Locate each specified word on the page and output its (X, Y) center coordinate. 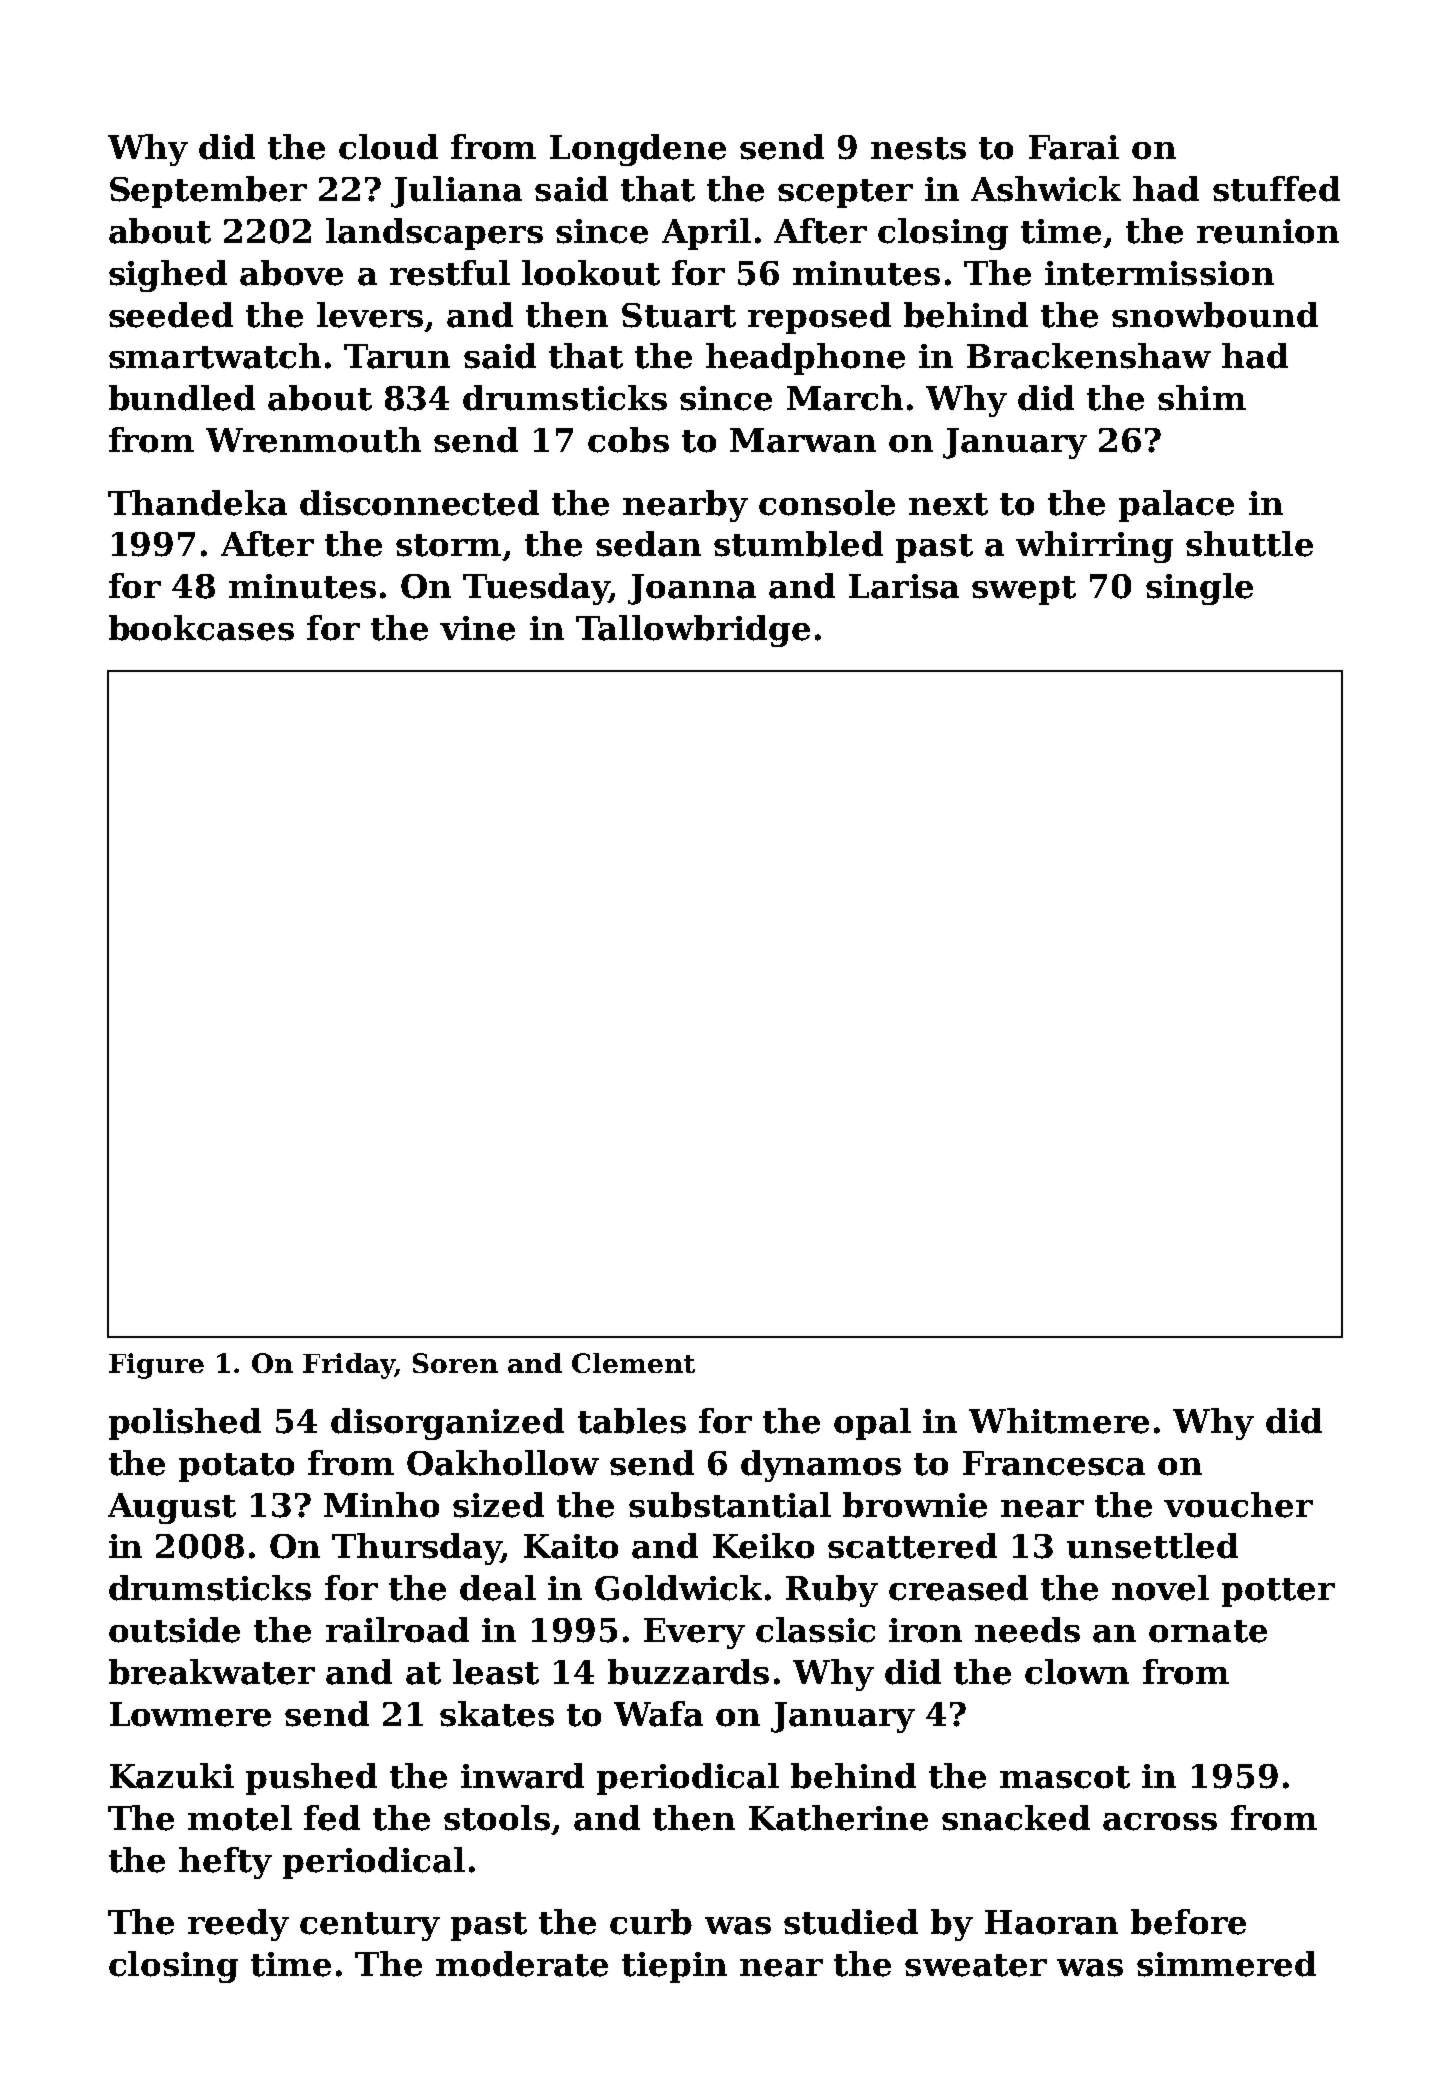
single (1199, 589)
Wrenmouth (313, 440)
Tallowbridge (693, 631)
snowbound (1215, 315)
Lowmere (190, 1714)
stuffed (1276, 189)
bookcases (201, 628)
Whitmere (1059, 1421)
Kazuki (172, 1776)
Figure (156, 1366)
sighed (168, 276)
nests (918, 148)
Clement (633, 1363)
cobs (628, 440)
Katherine (838, 1818)
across (1160, 1822)
